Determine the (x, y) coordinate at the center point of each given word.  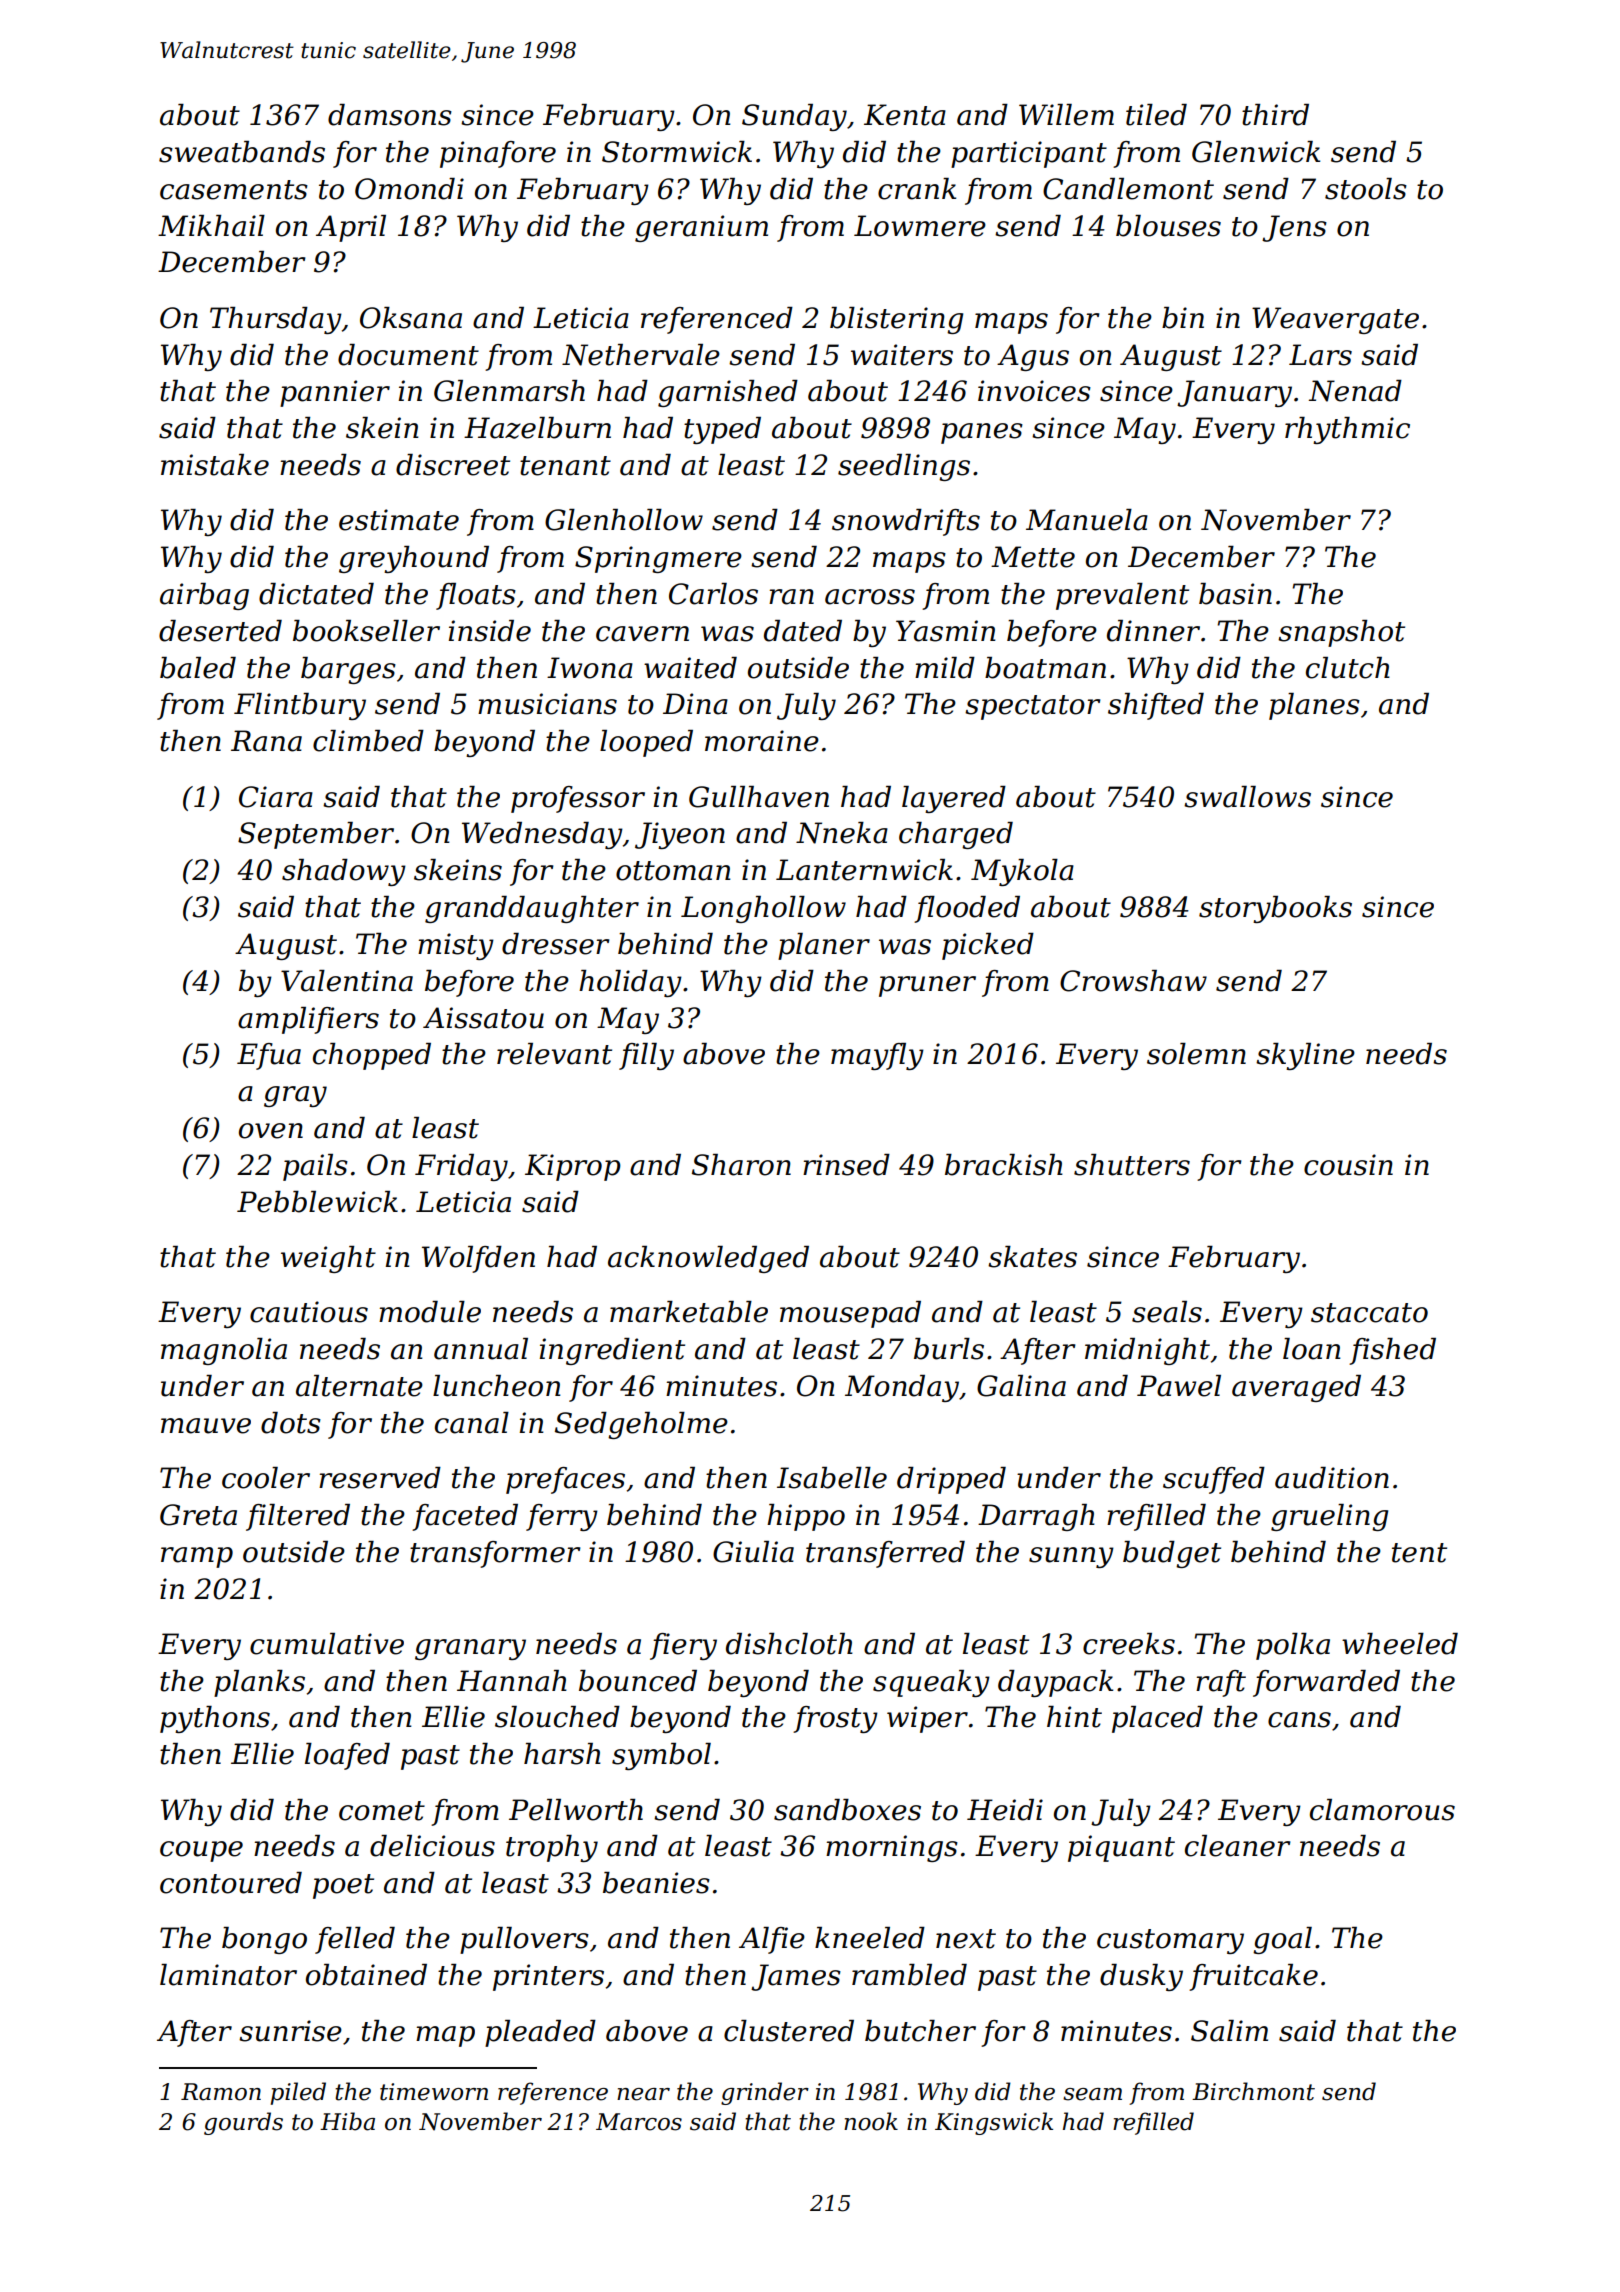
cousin (1348, 1165)
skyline (1305, 1056)
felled (355, 1940)
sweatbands (242, 152)
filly (646, 1056)
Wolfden (478, 1259)
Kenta (905, 115)
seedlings (904, 467)
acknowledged (708, 1259)
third (1275, 115)
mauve (206, 1426)
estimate (399, 520)
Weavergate (1335, 320)
